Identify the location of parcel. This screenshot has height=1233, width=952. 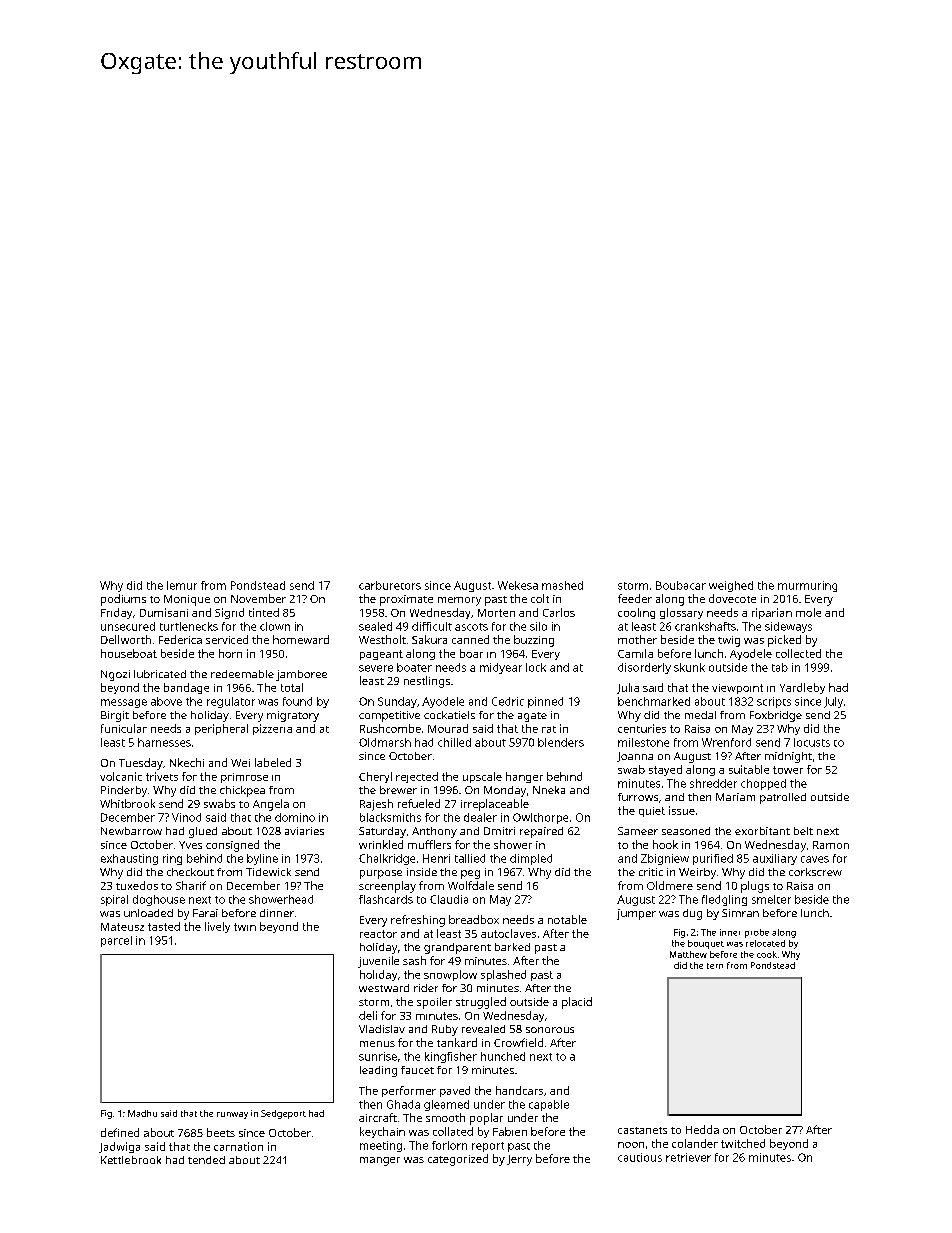
(116, 941).
